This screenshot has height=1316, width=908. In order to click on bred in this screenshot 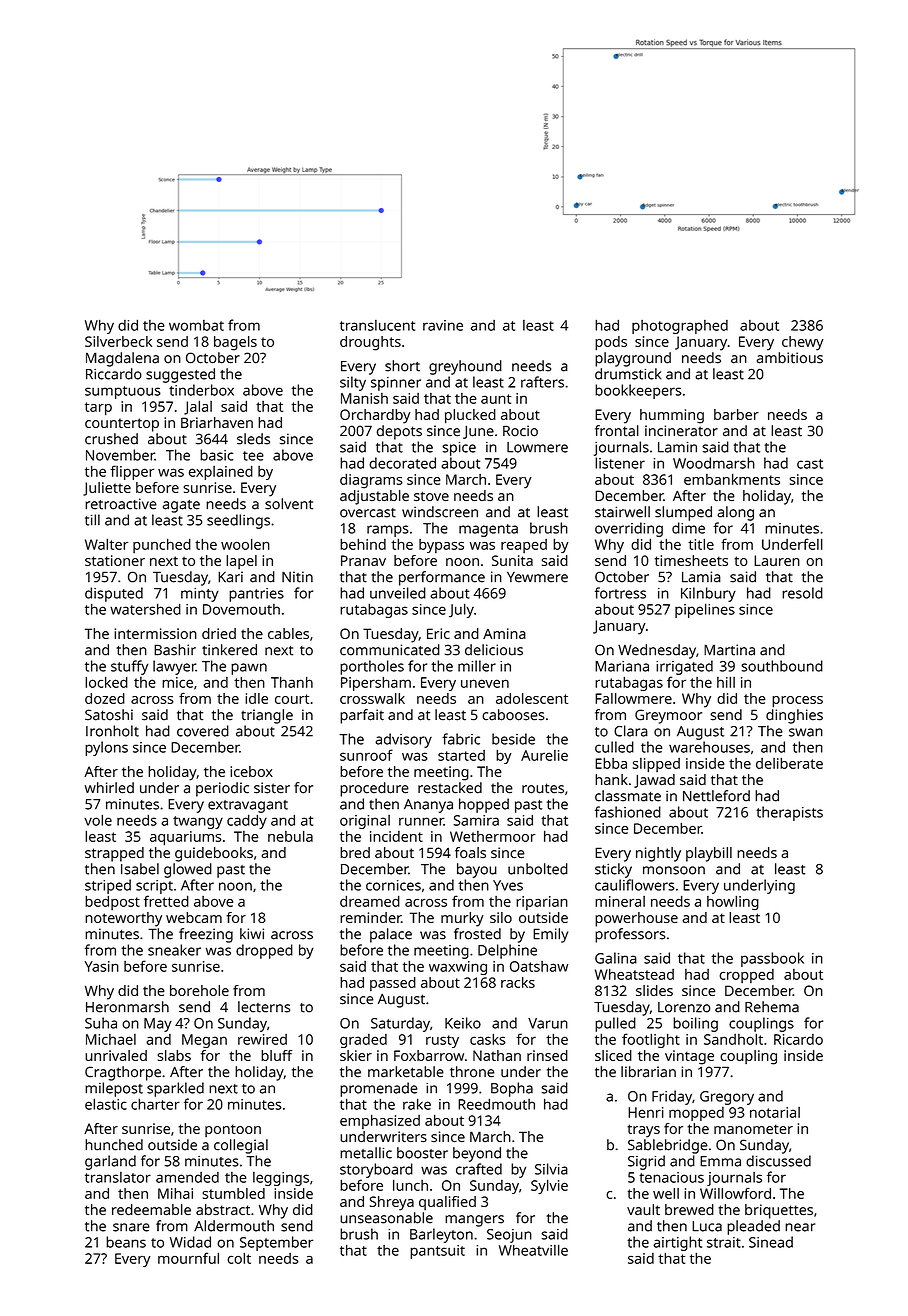, I will do `click(355, 852)`.
